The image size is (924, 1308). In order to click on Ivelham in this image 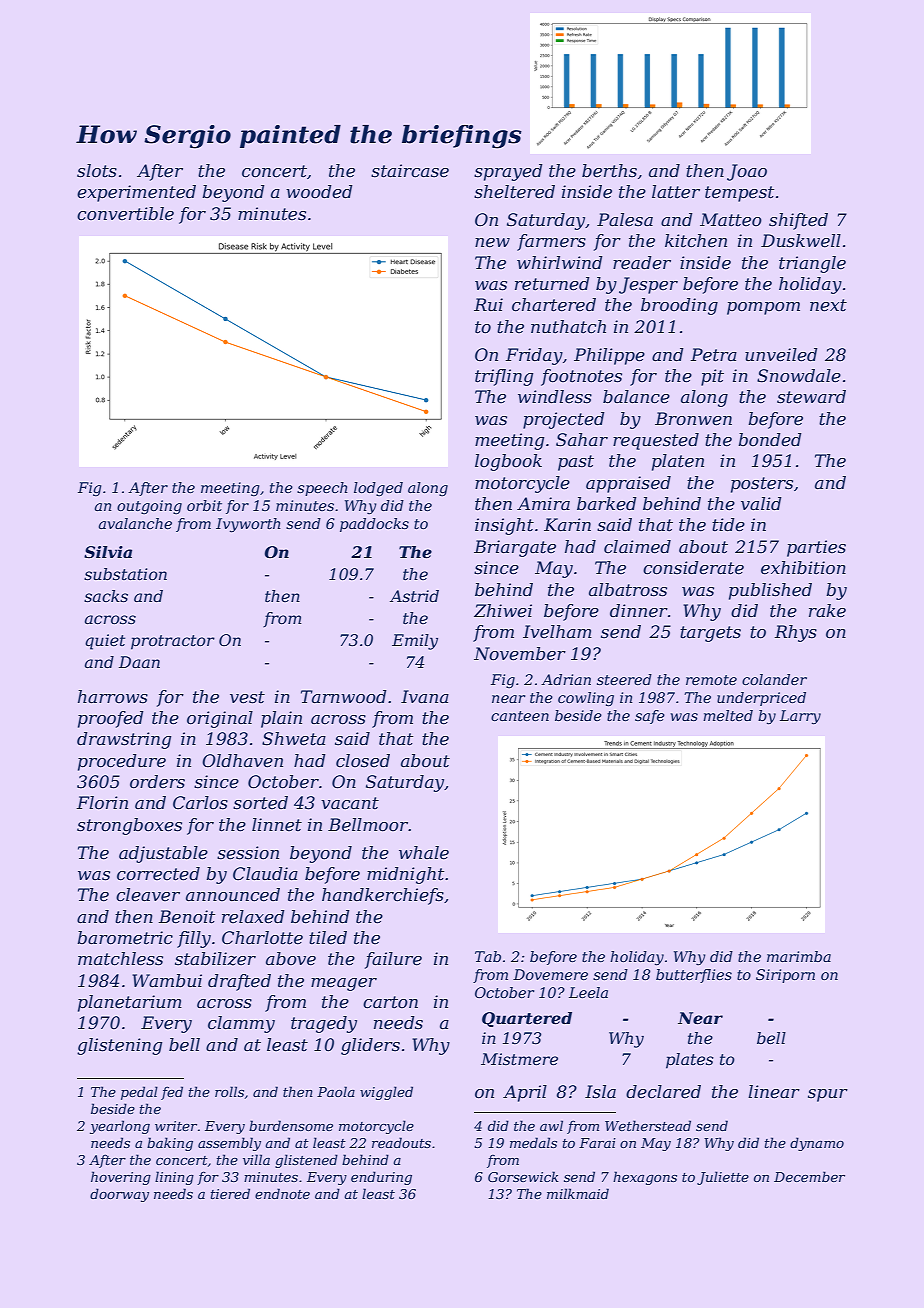, I will do `click(557, 631)`.
